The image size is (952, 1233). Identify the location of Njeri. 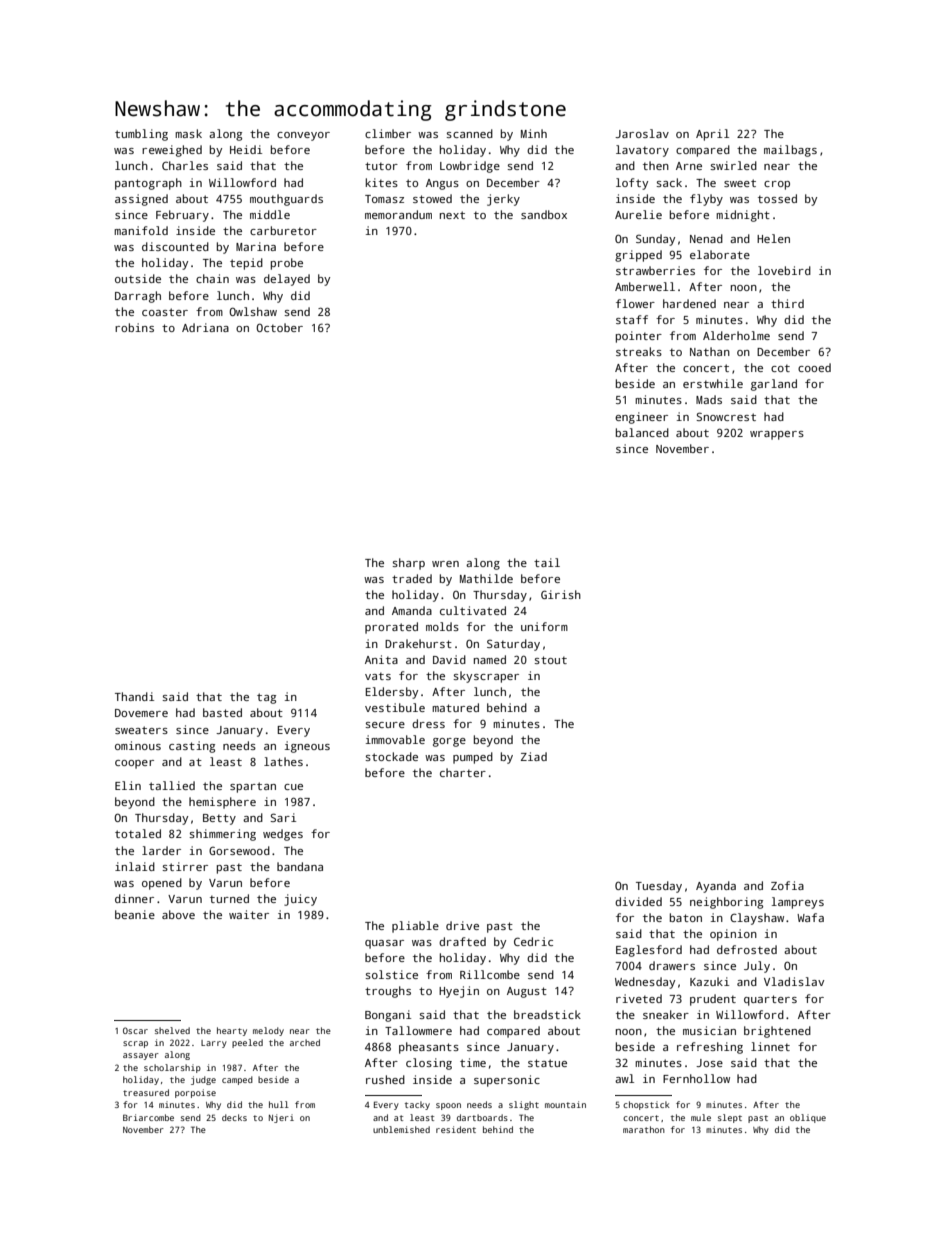
(281, 1118).
